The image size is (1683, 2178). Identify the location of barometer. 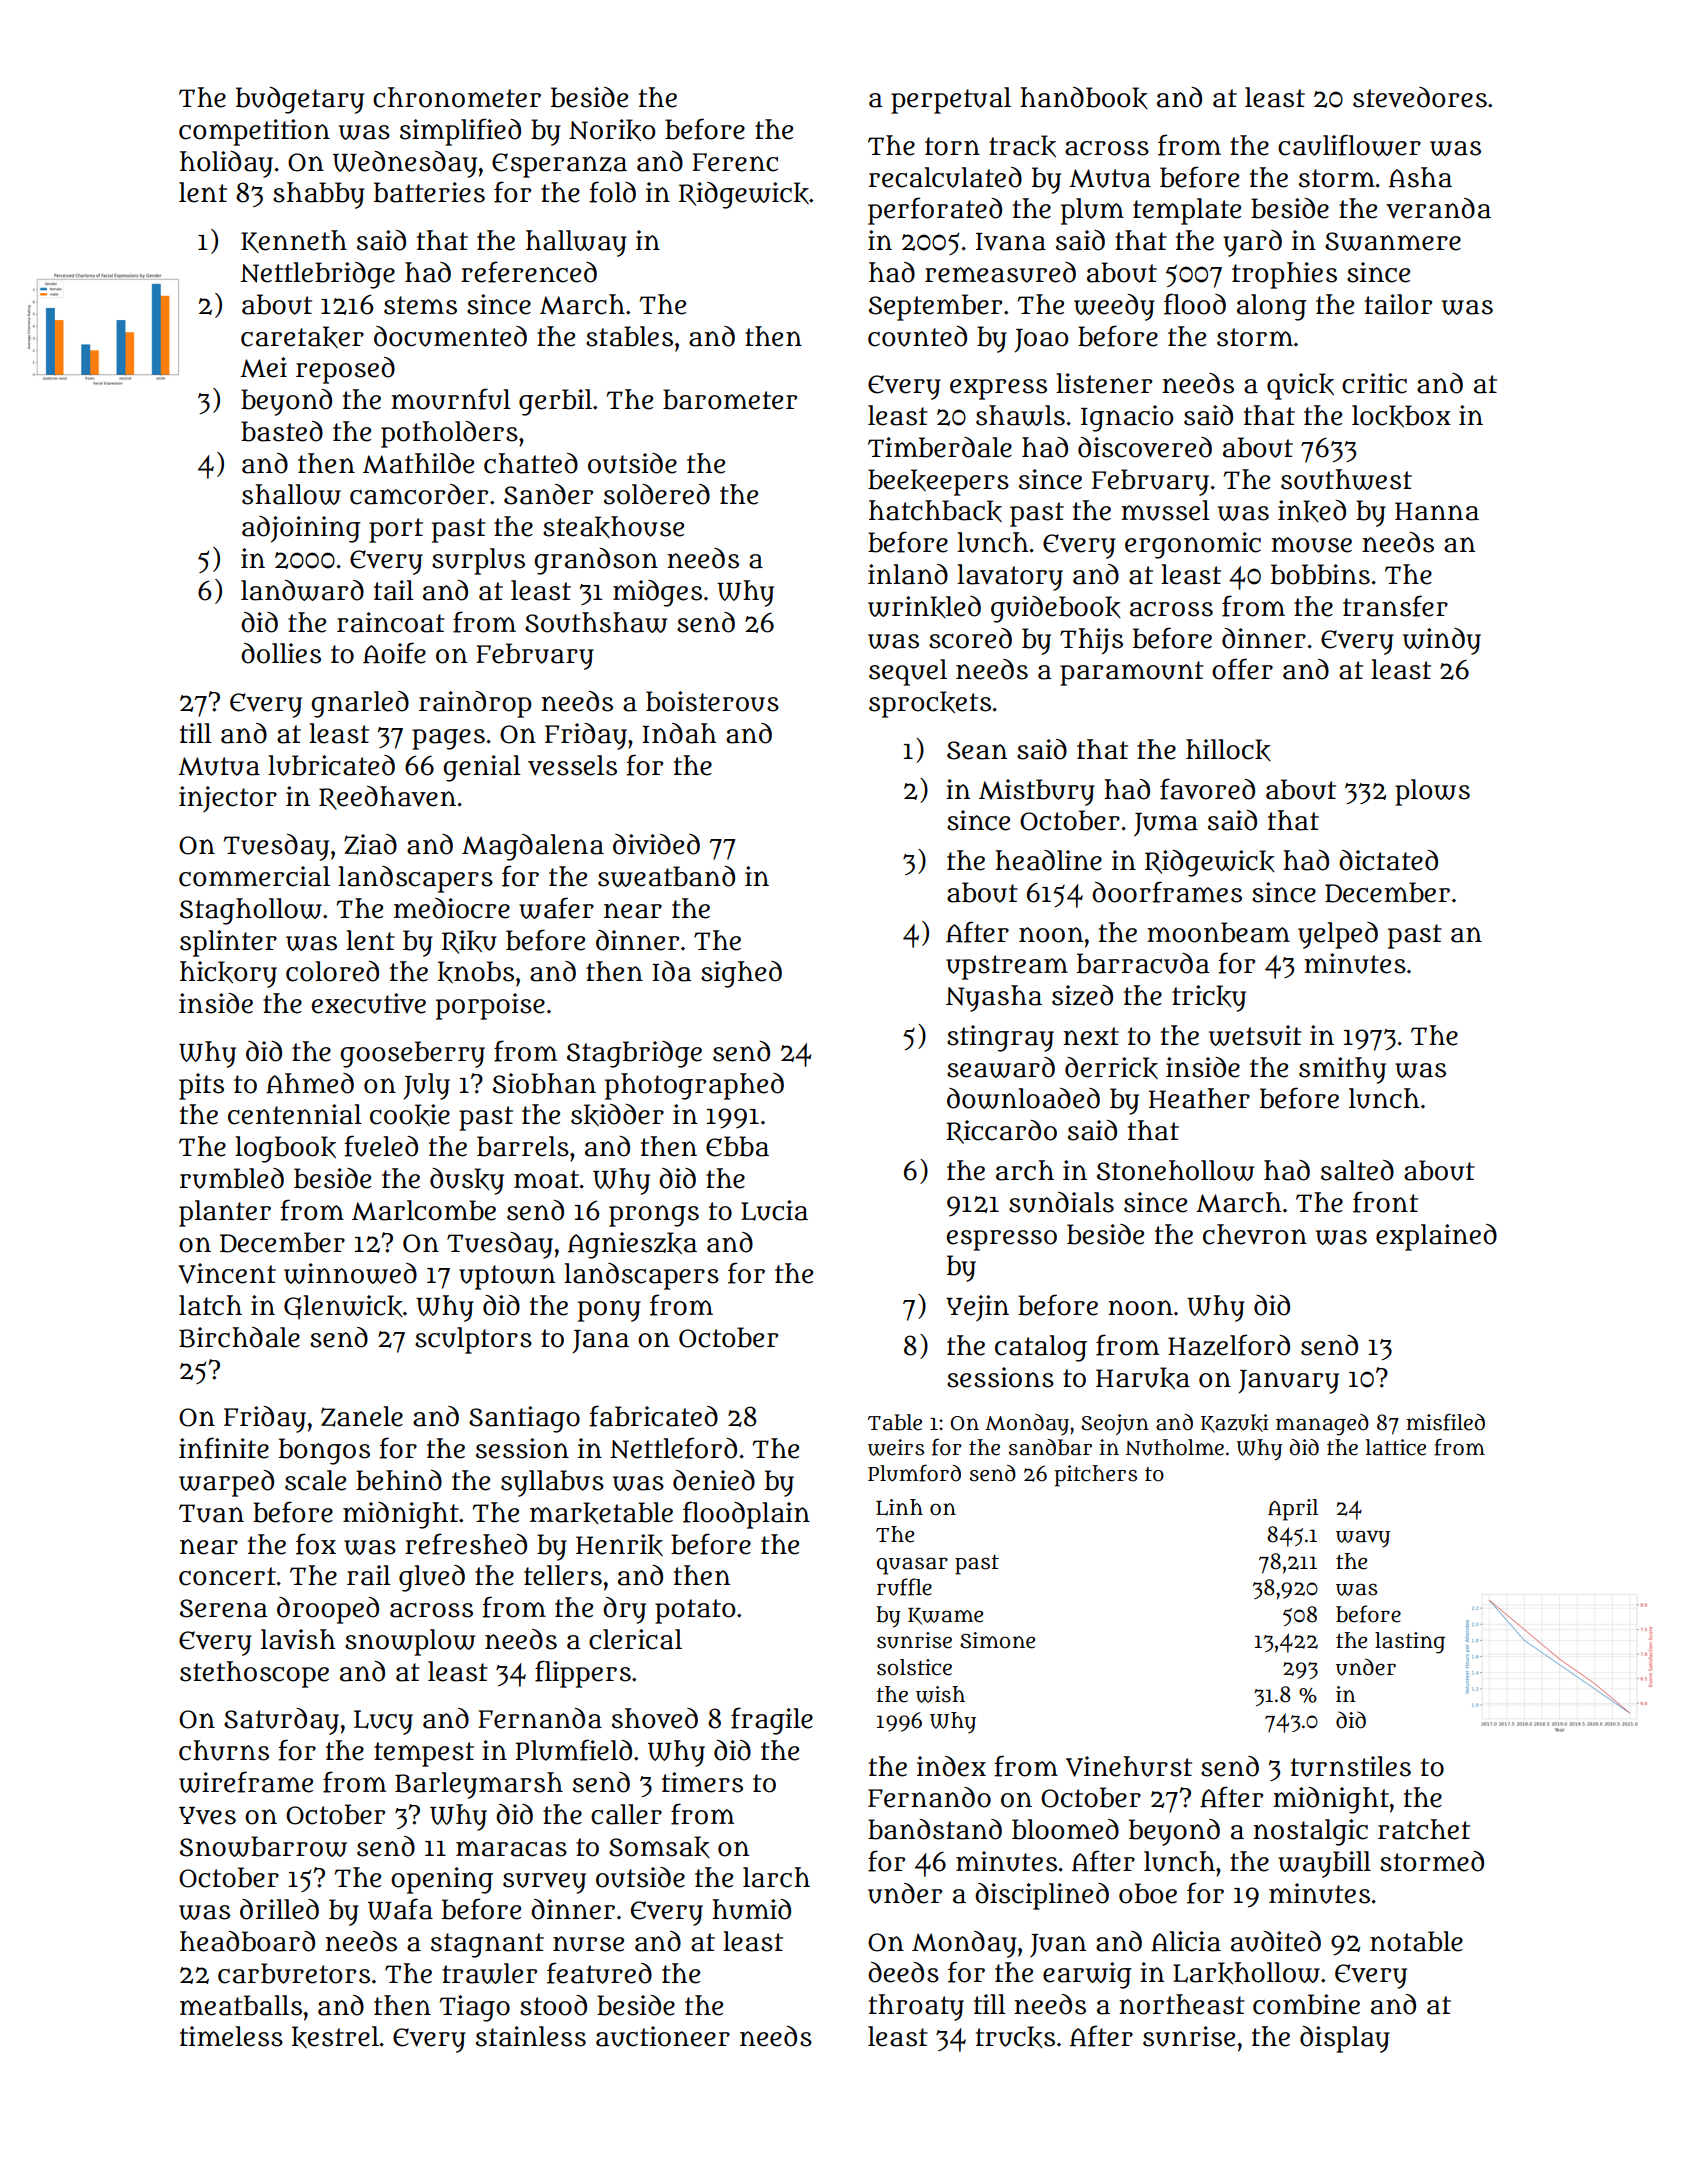
(730, 399).
